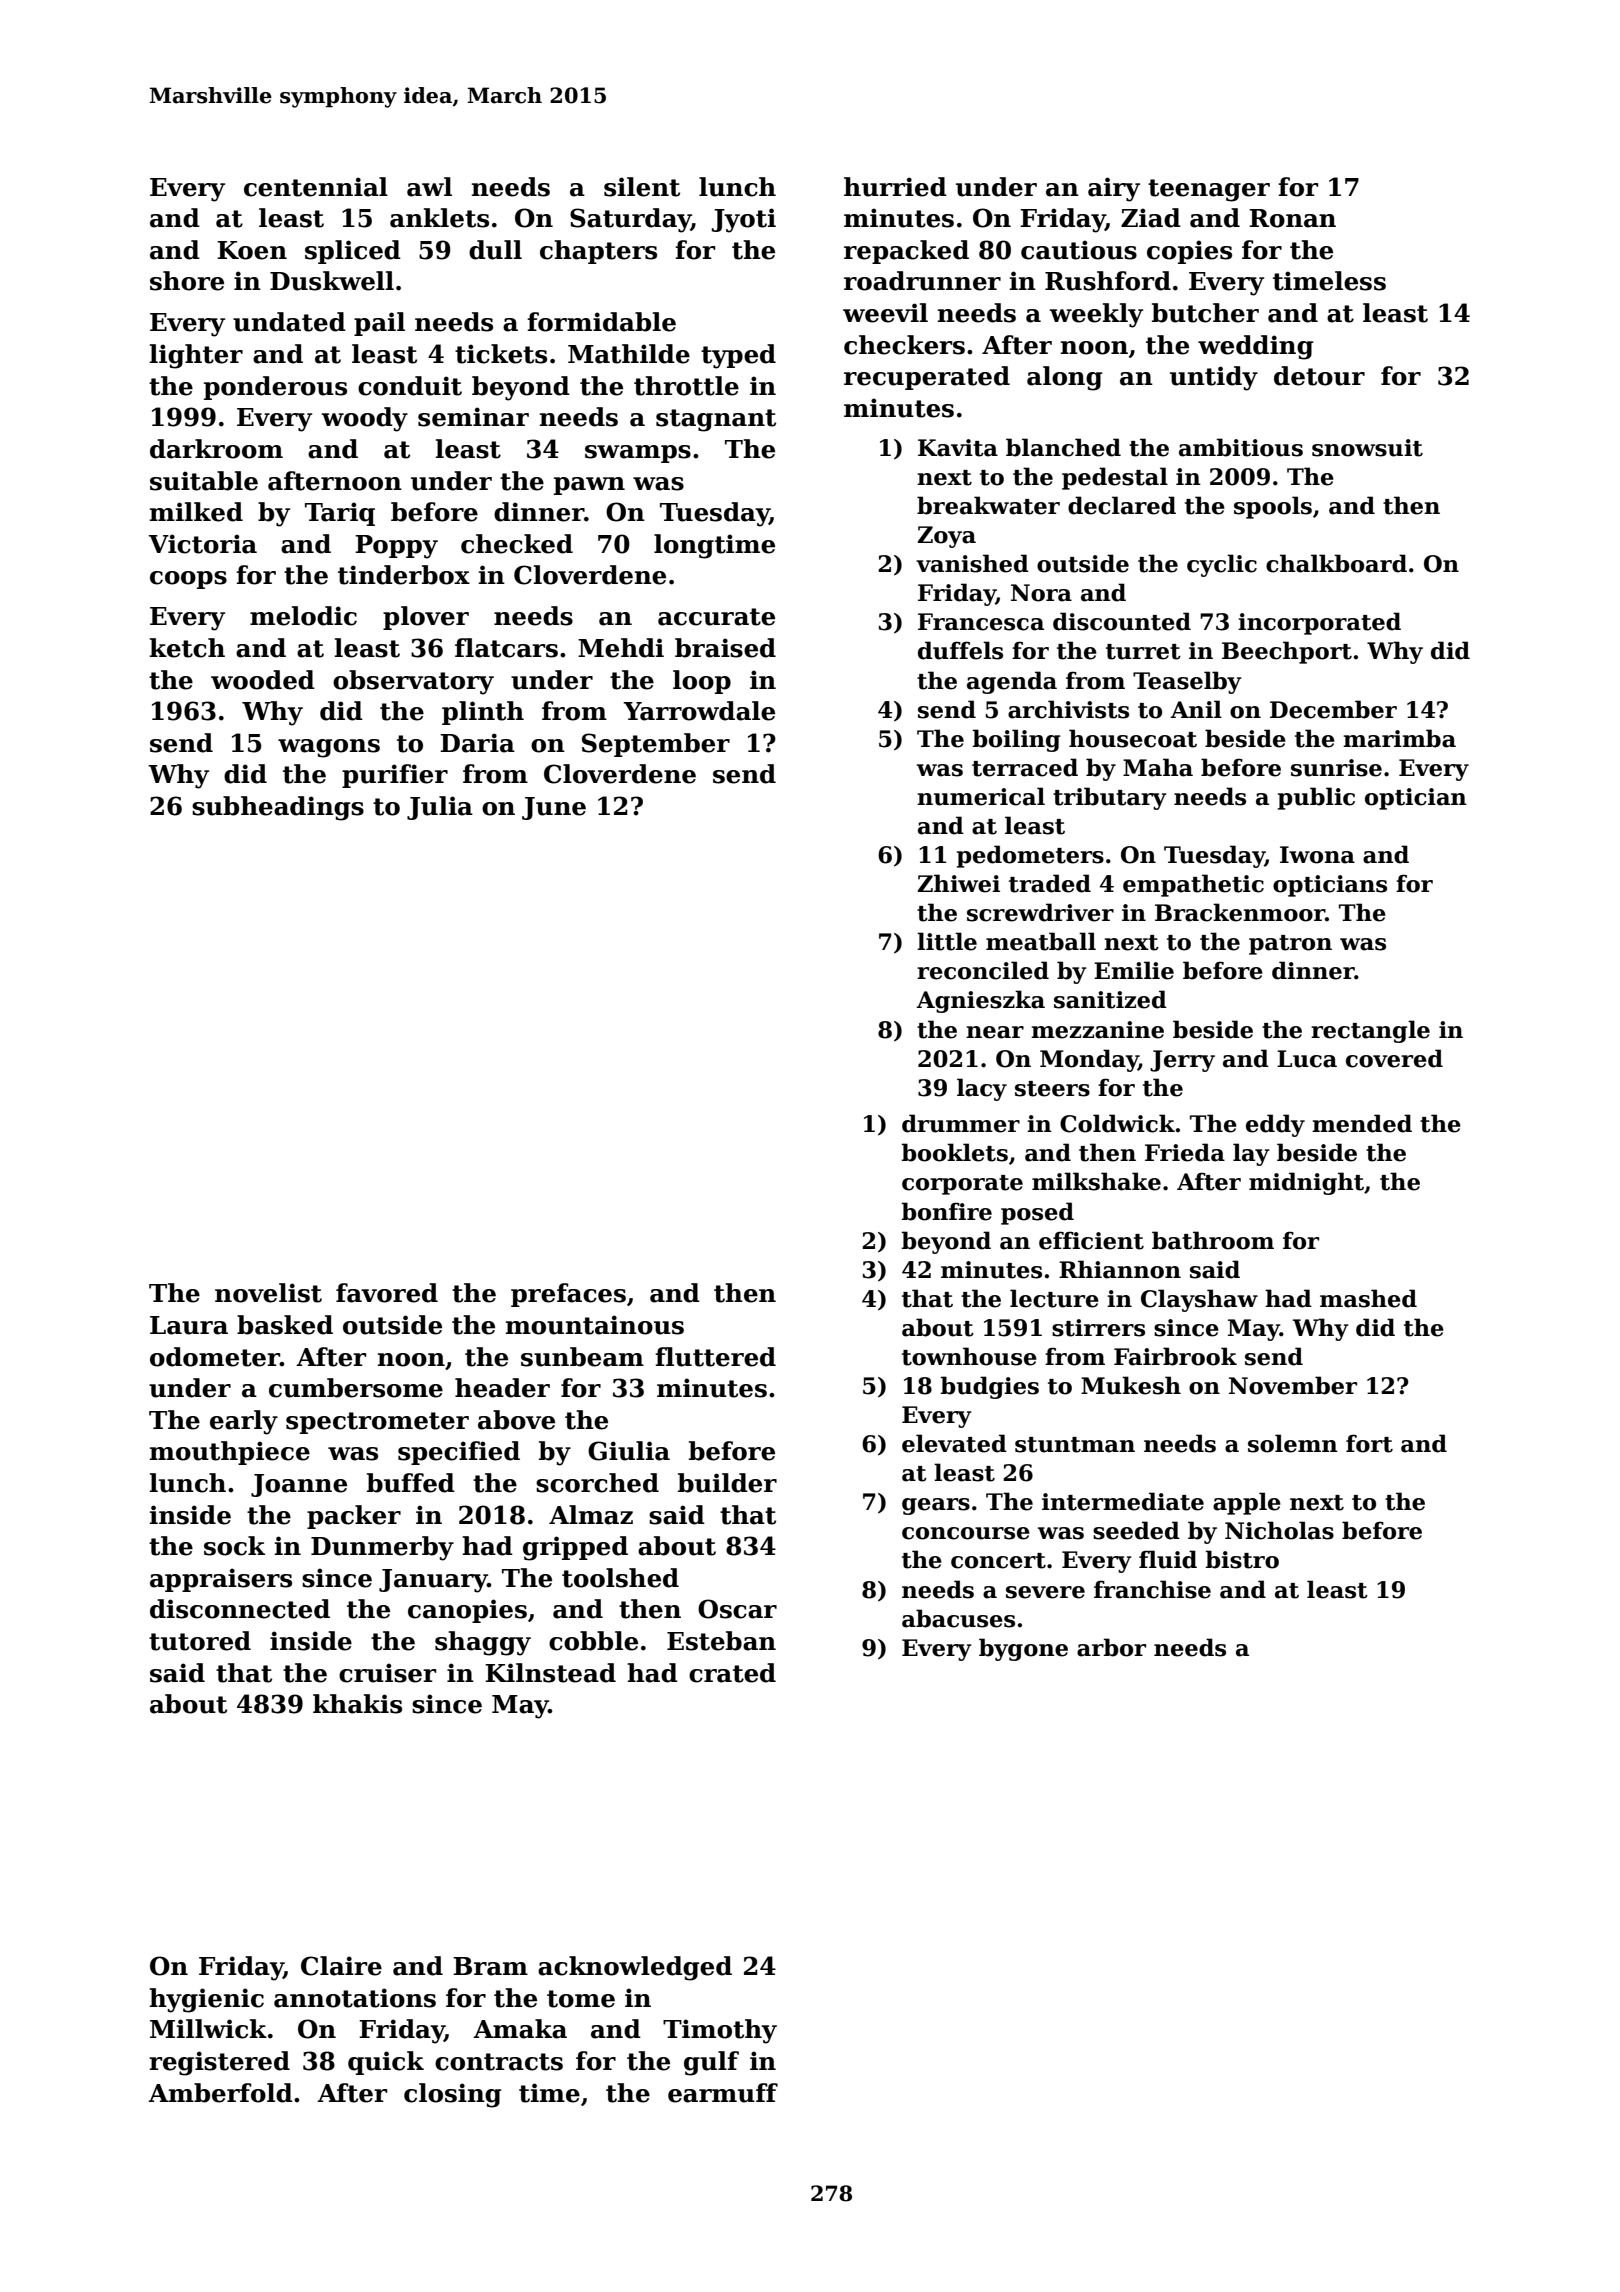 The image size is (1620, 2292). What do you see at coordinates (1306, 1183) in the screenshot?
I see `midnight` at bounding box center [1306, 1183].
